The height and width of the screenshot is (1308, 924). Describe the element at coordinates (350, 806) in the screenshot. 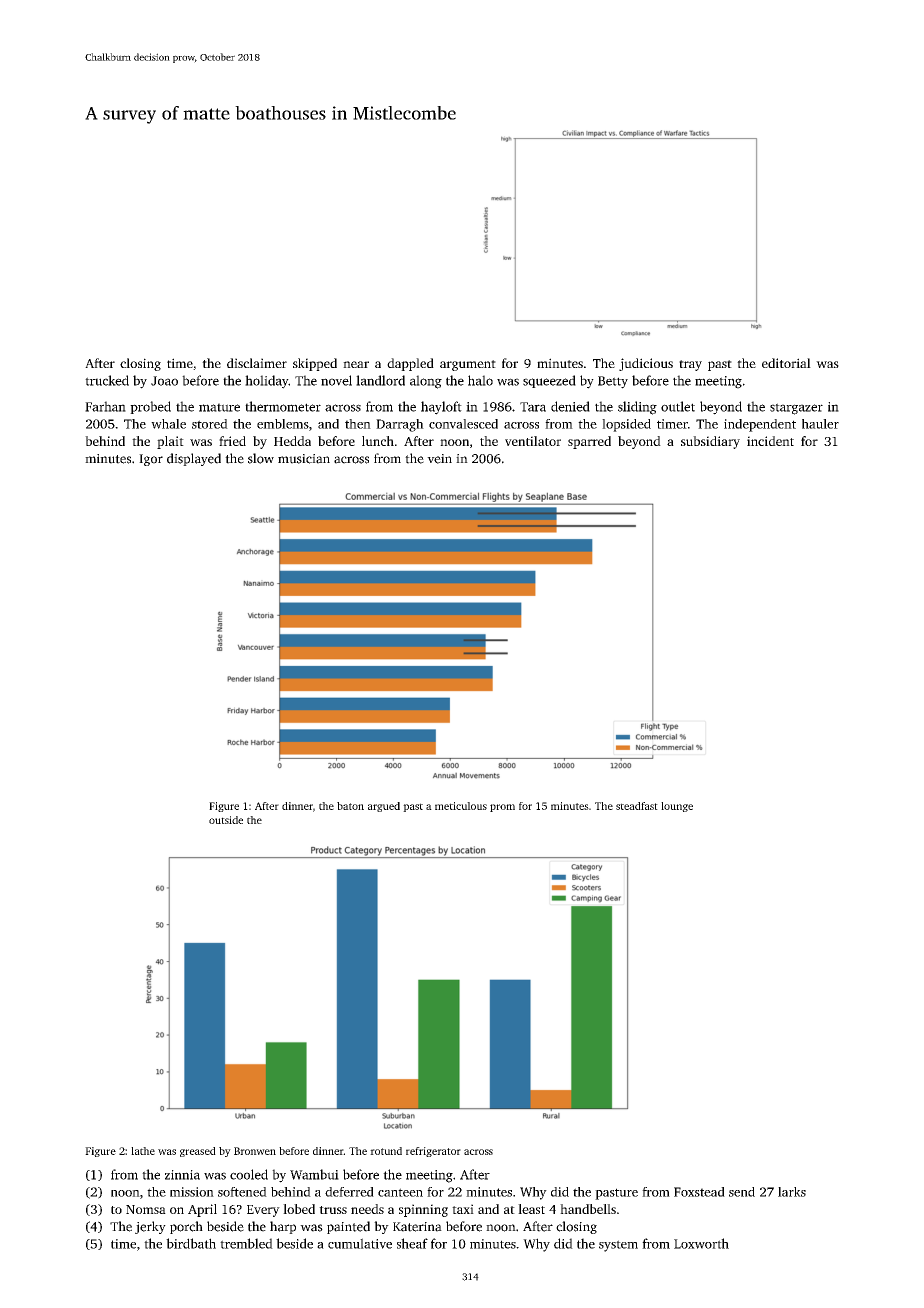

I see `baton` at that location.
